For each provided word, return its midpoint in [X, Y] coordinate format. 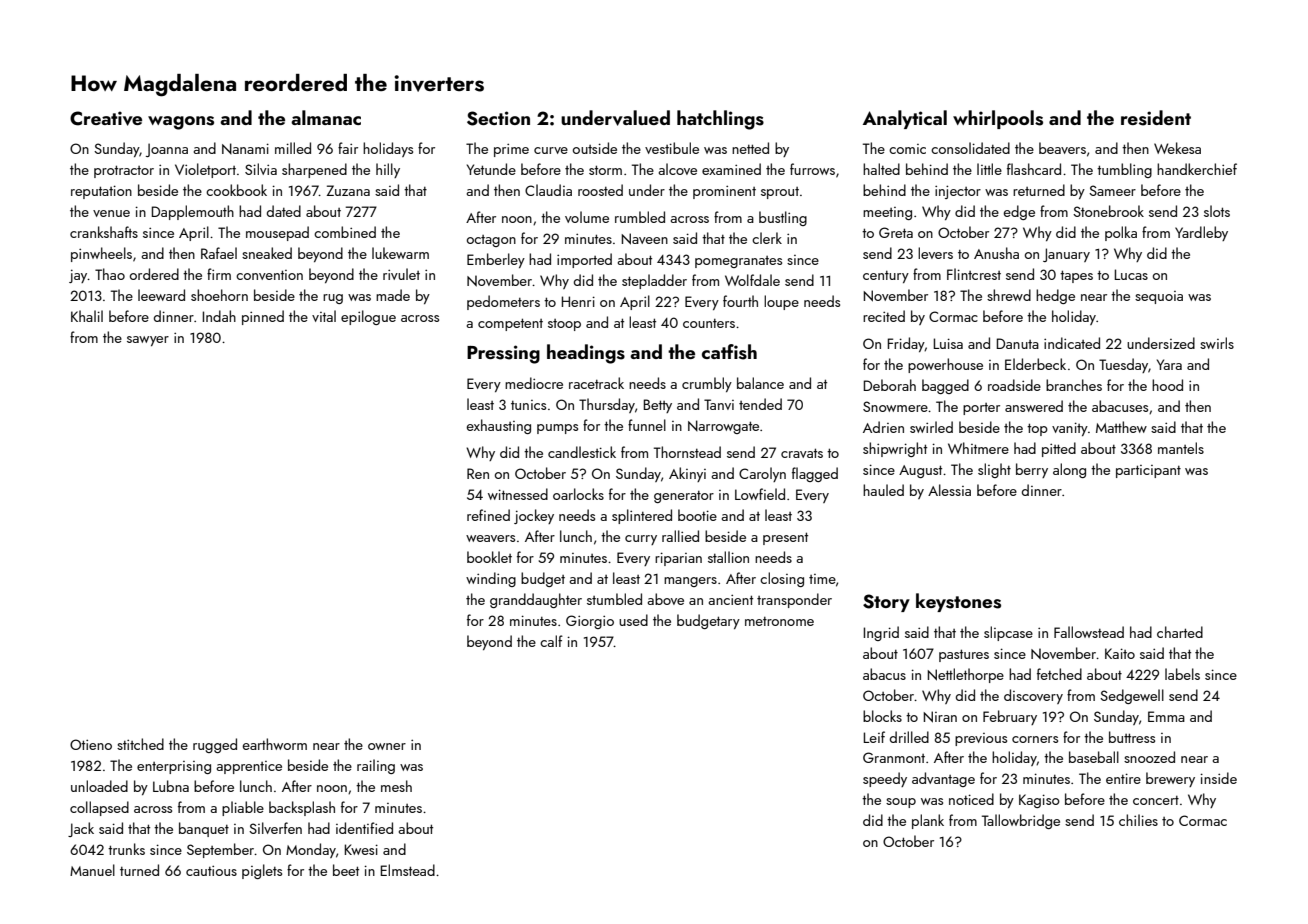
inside [1218, 778]
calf [551, 641]
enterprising [174, 767]
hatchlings [720, 120]
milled [293, 148]
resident [1156, 118]
